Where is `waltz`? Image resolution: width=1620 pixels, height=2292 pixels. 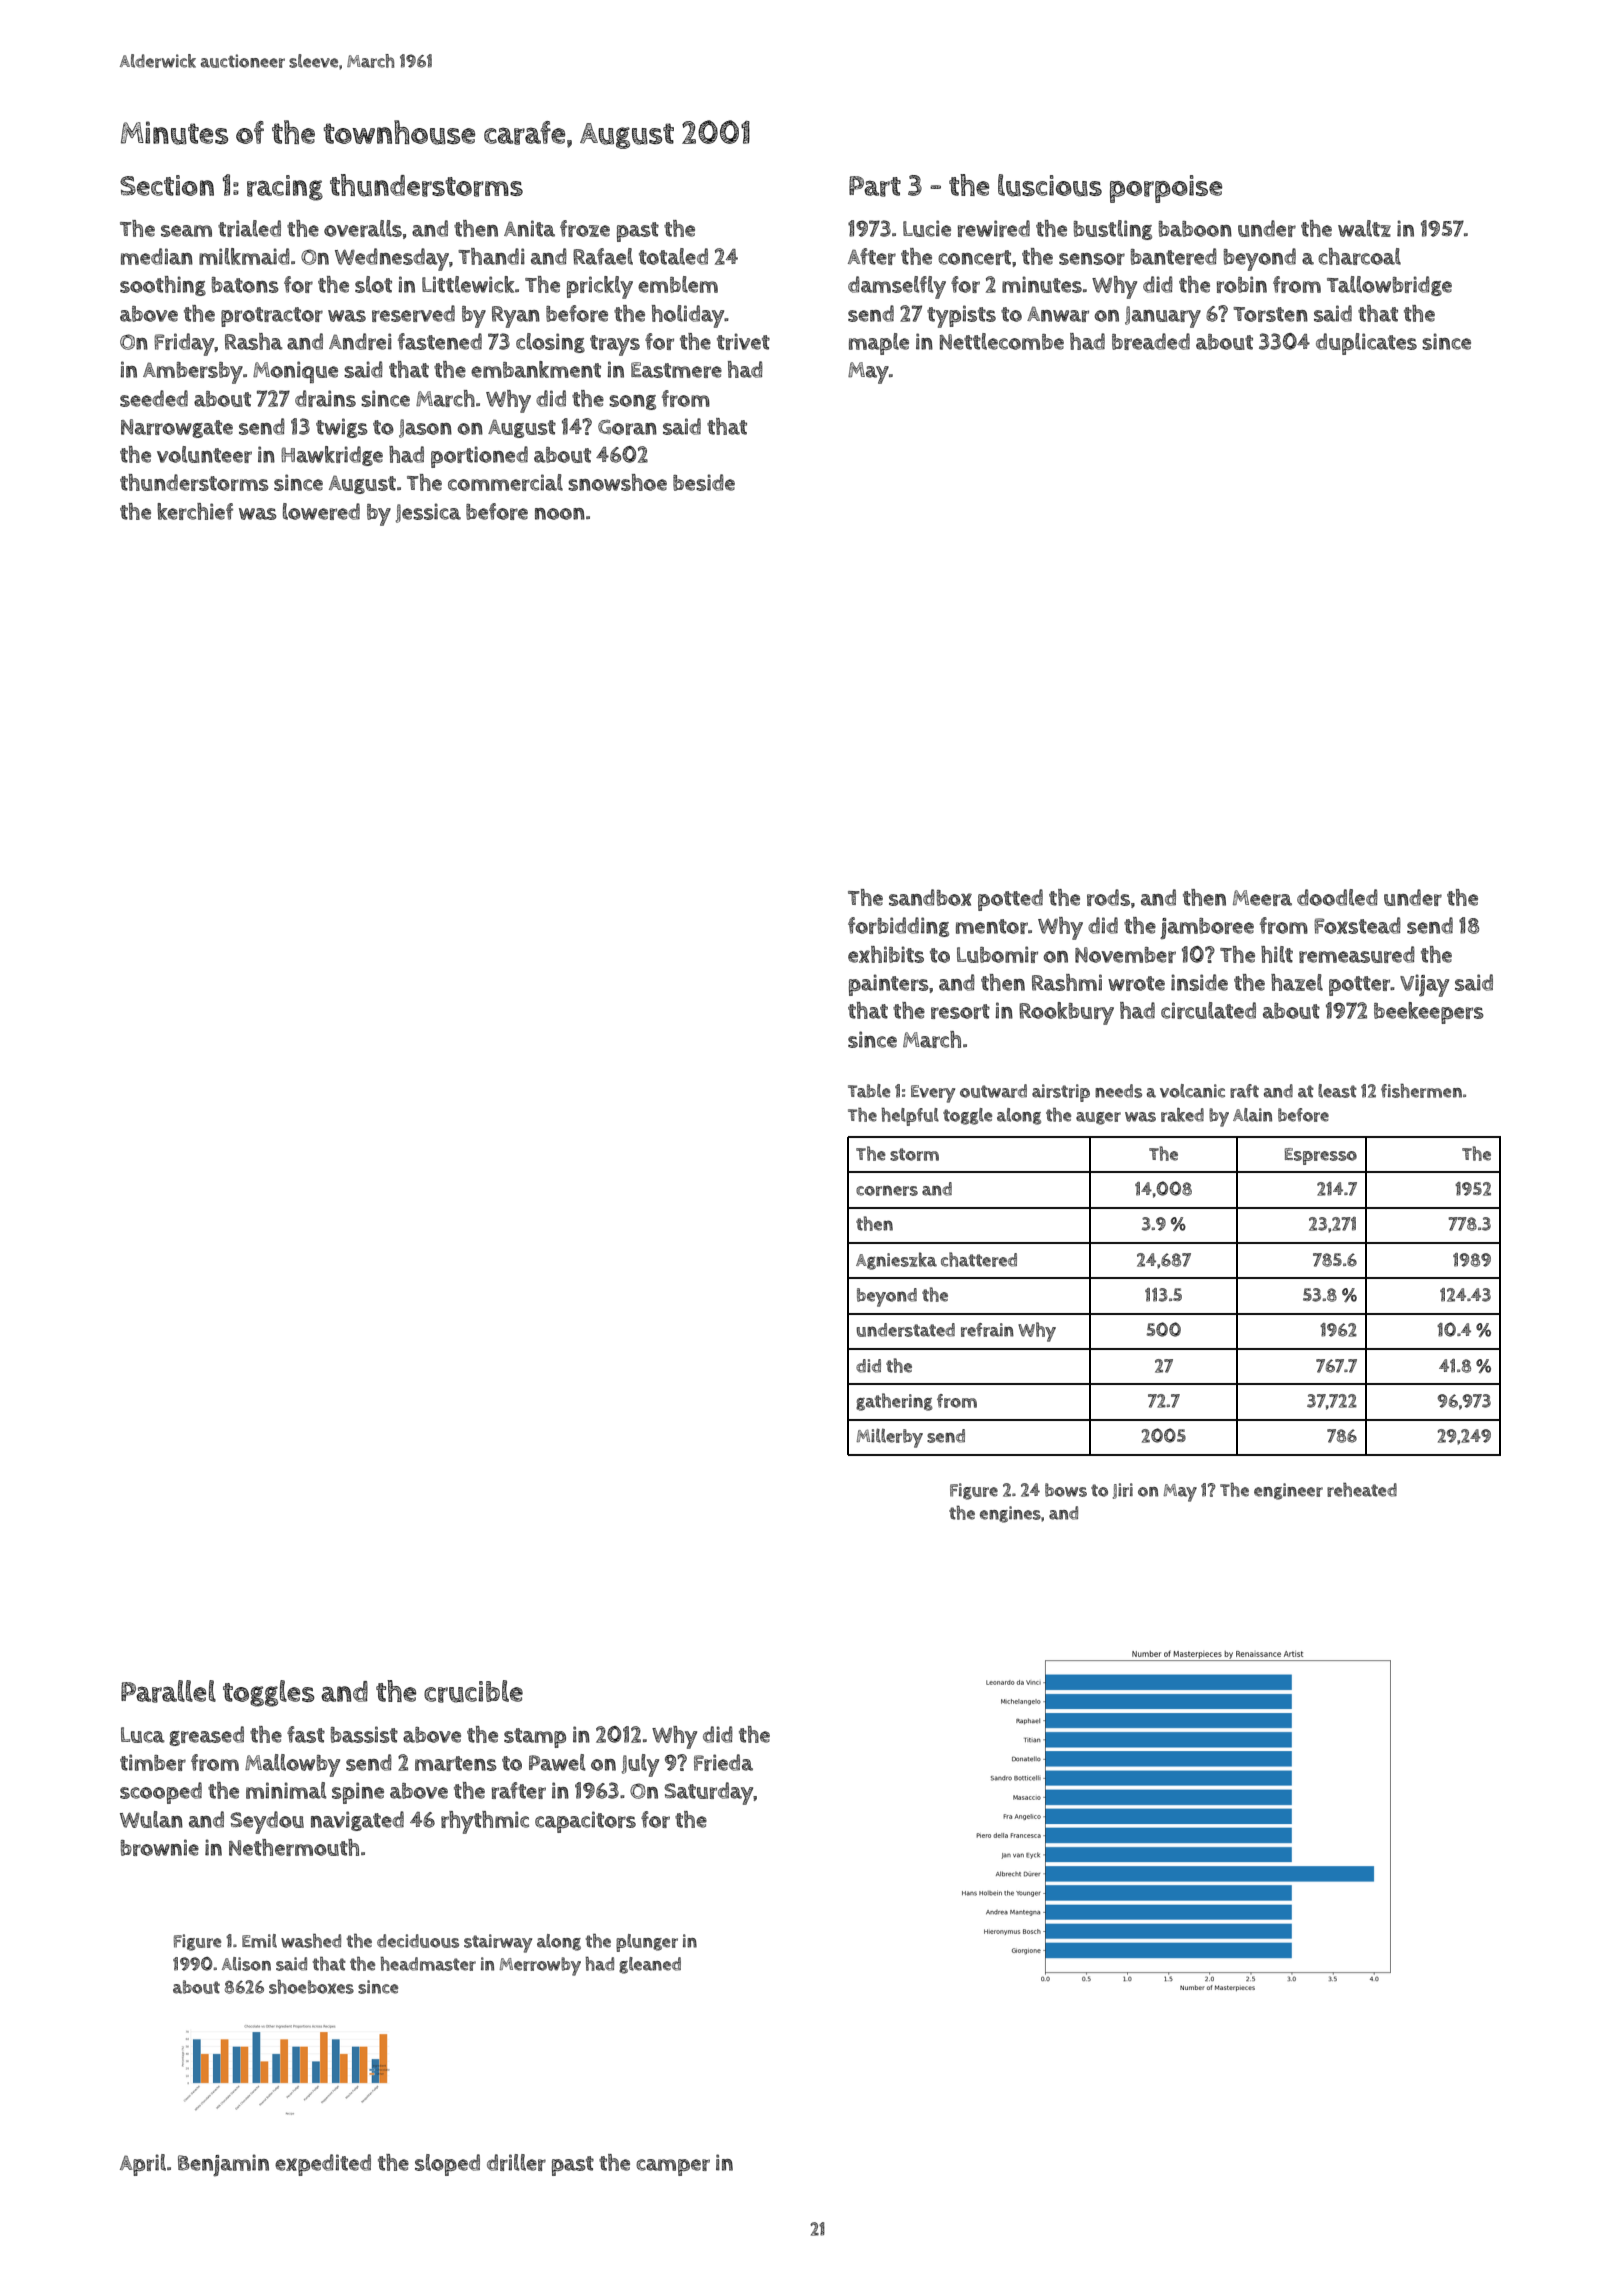 waltz is located at coordinates (1364, 228).
